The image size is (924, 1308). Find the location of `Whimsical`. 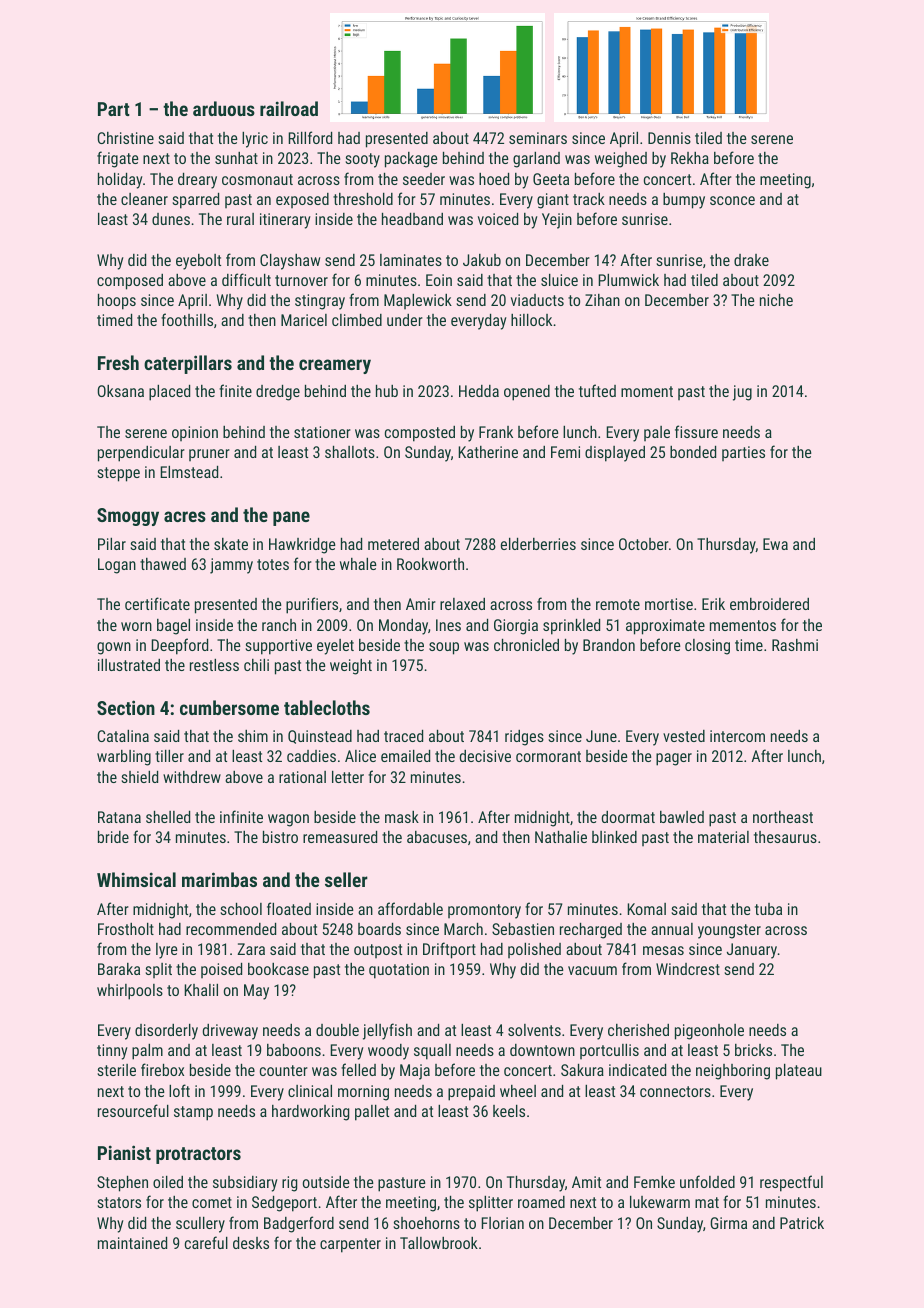

Whimsical is located at coordinates (136, 879).
